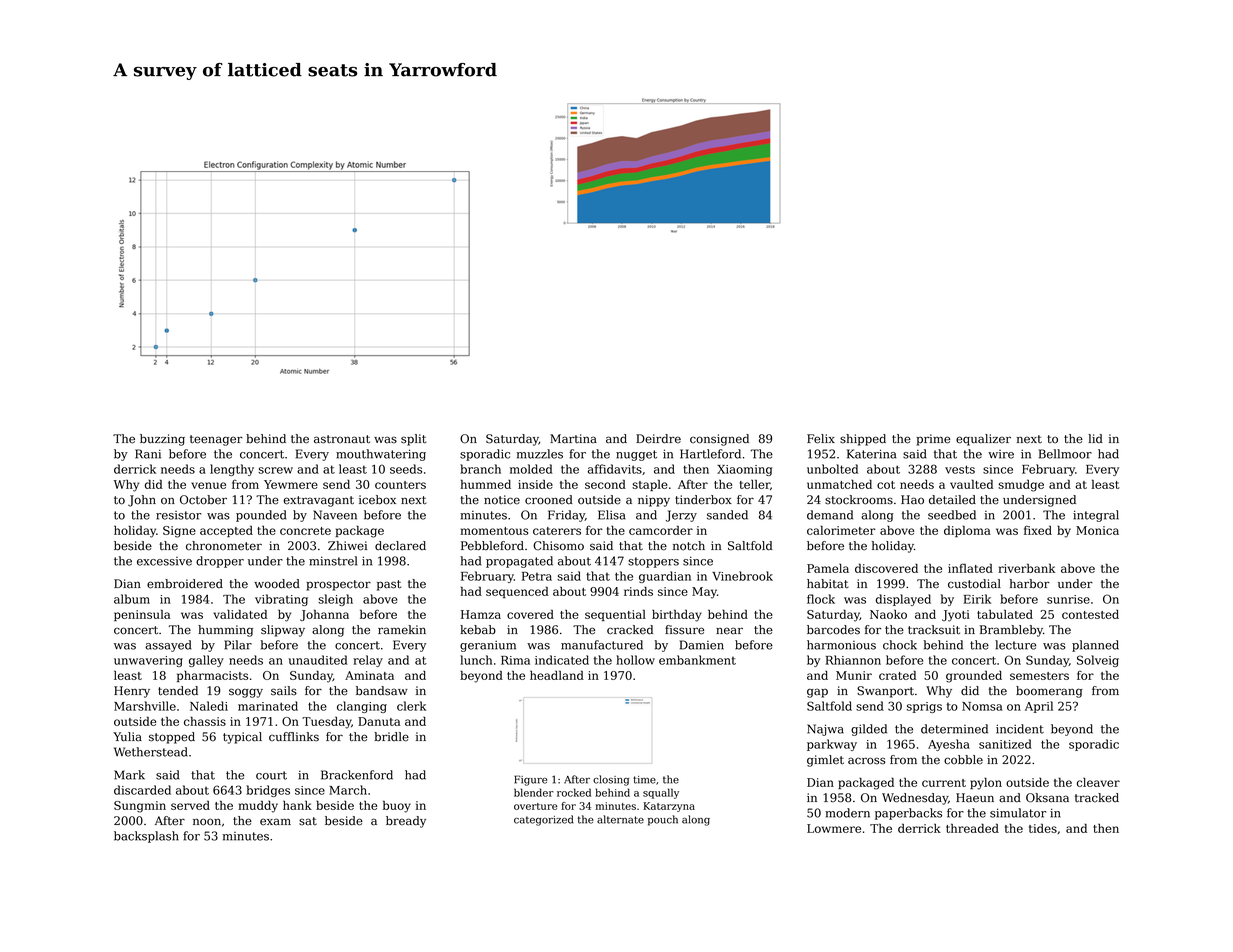  Describe the element at coordinates (391, 737) in the page. I see `bridle` at that location.
